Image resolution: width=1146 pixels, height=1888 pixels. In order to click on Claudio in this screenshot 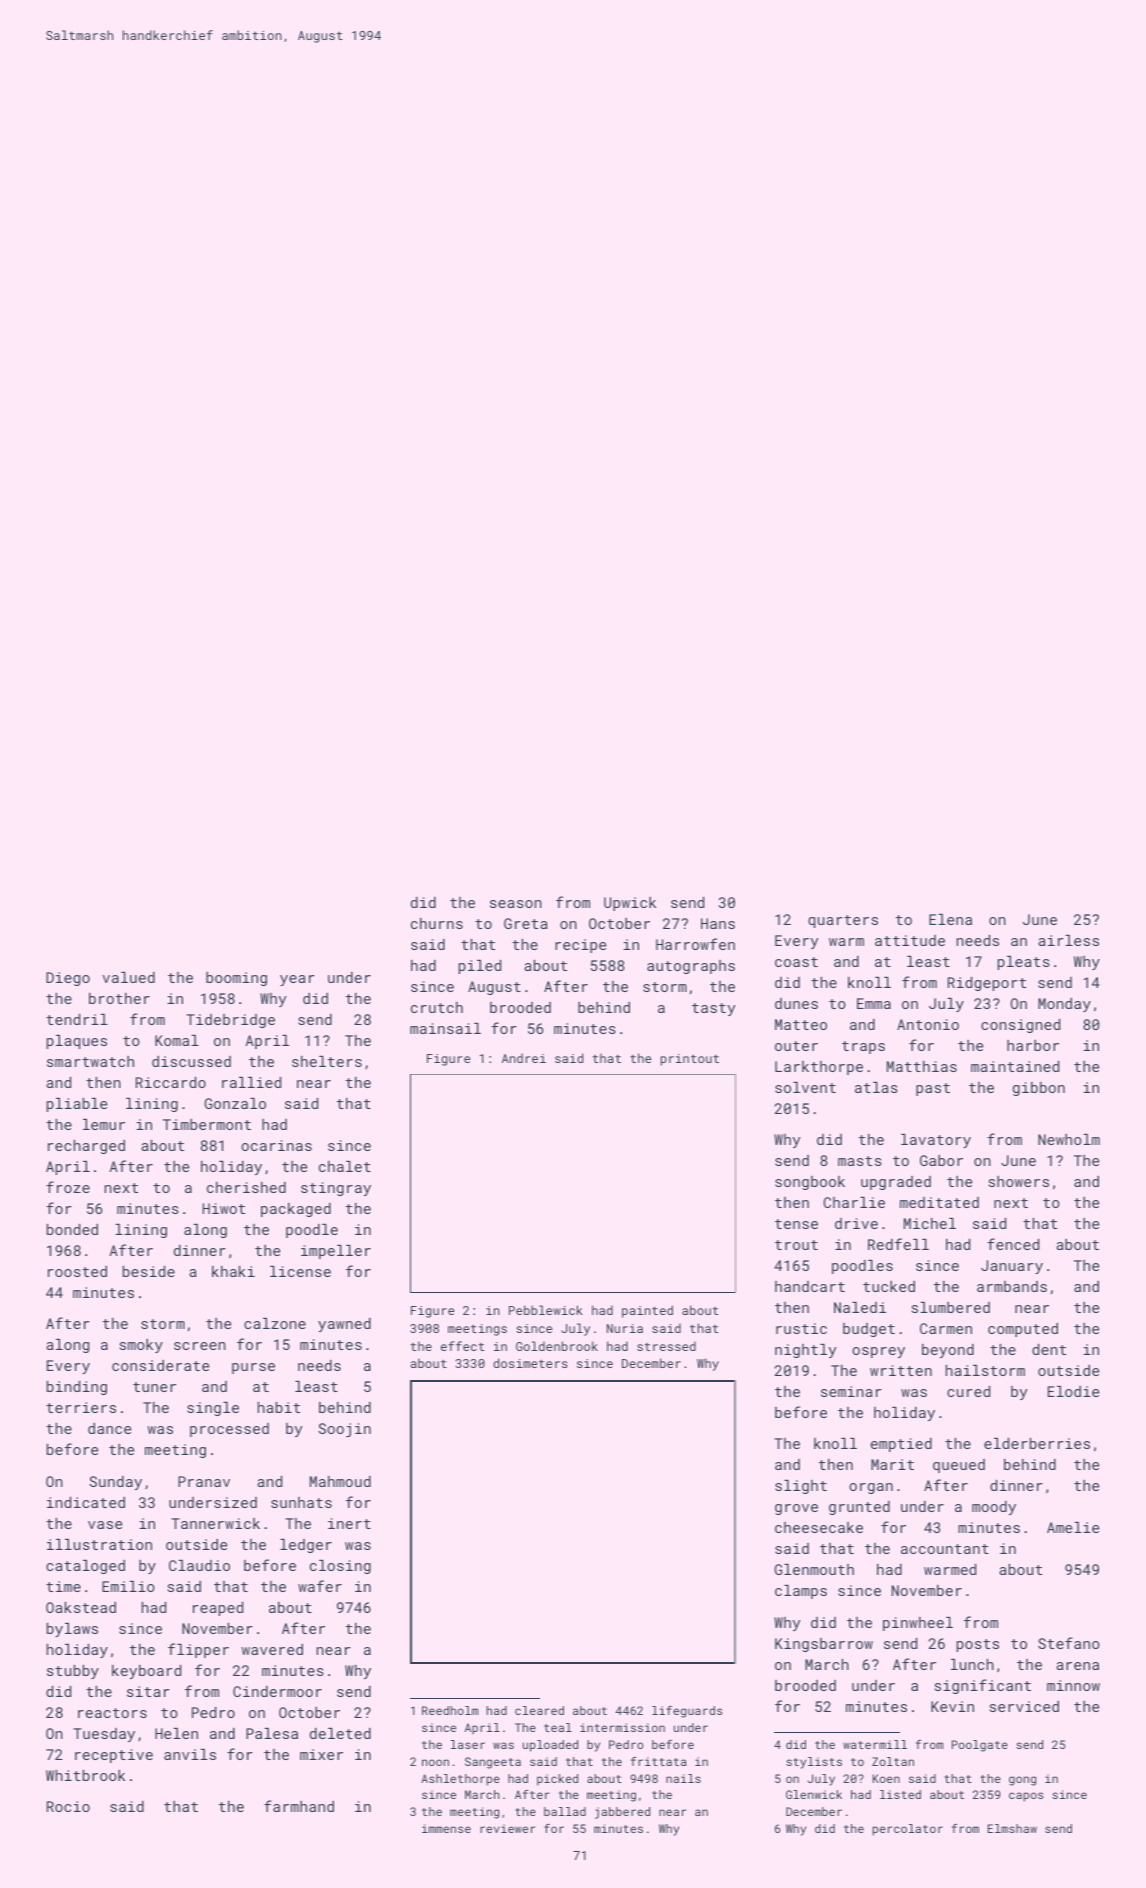, I will do `click(199, 1565)`.
